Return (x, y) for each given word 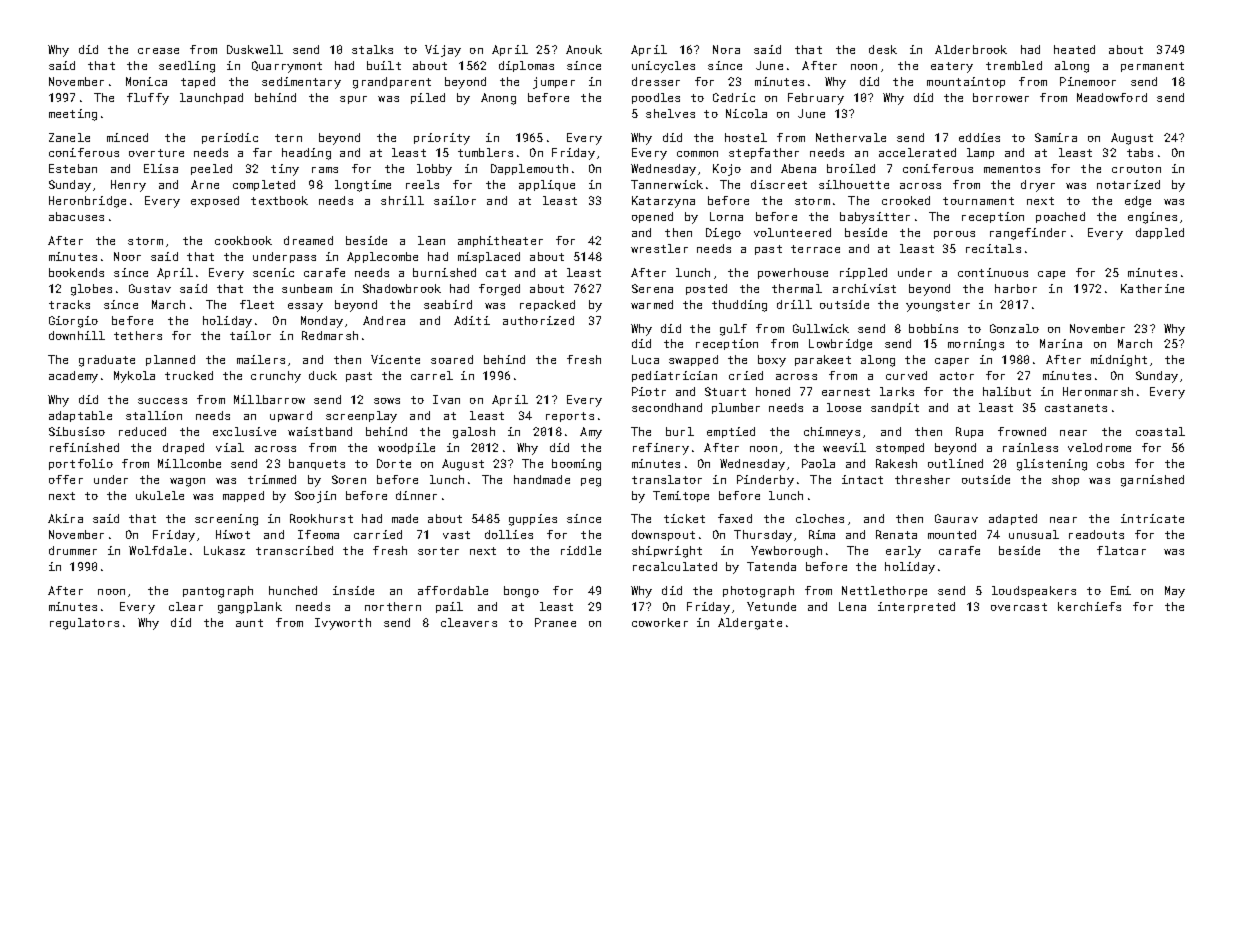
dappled (1160, 233)
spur (353, 100)
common (697, 154)
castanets (1076, 408)
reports (570, 417)
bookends (76, 272)
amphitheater (500, 241)
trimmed (272, 479)
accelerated (917, 152)
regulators (84, 624)
